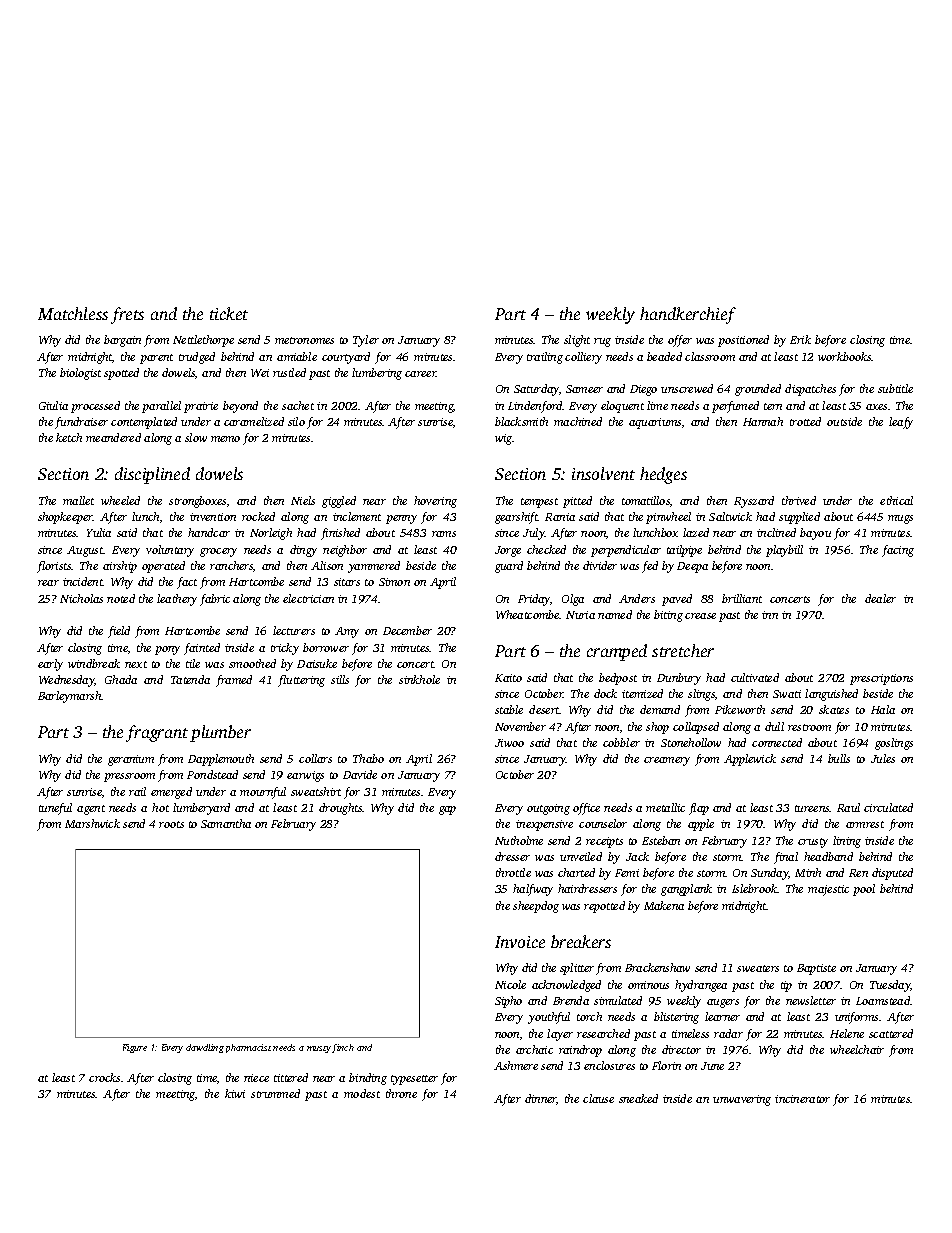  What do you see at coordinates (541, 1099) in the page?
I see `dinner` at bounding box center [541, 1099].
